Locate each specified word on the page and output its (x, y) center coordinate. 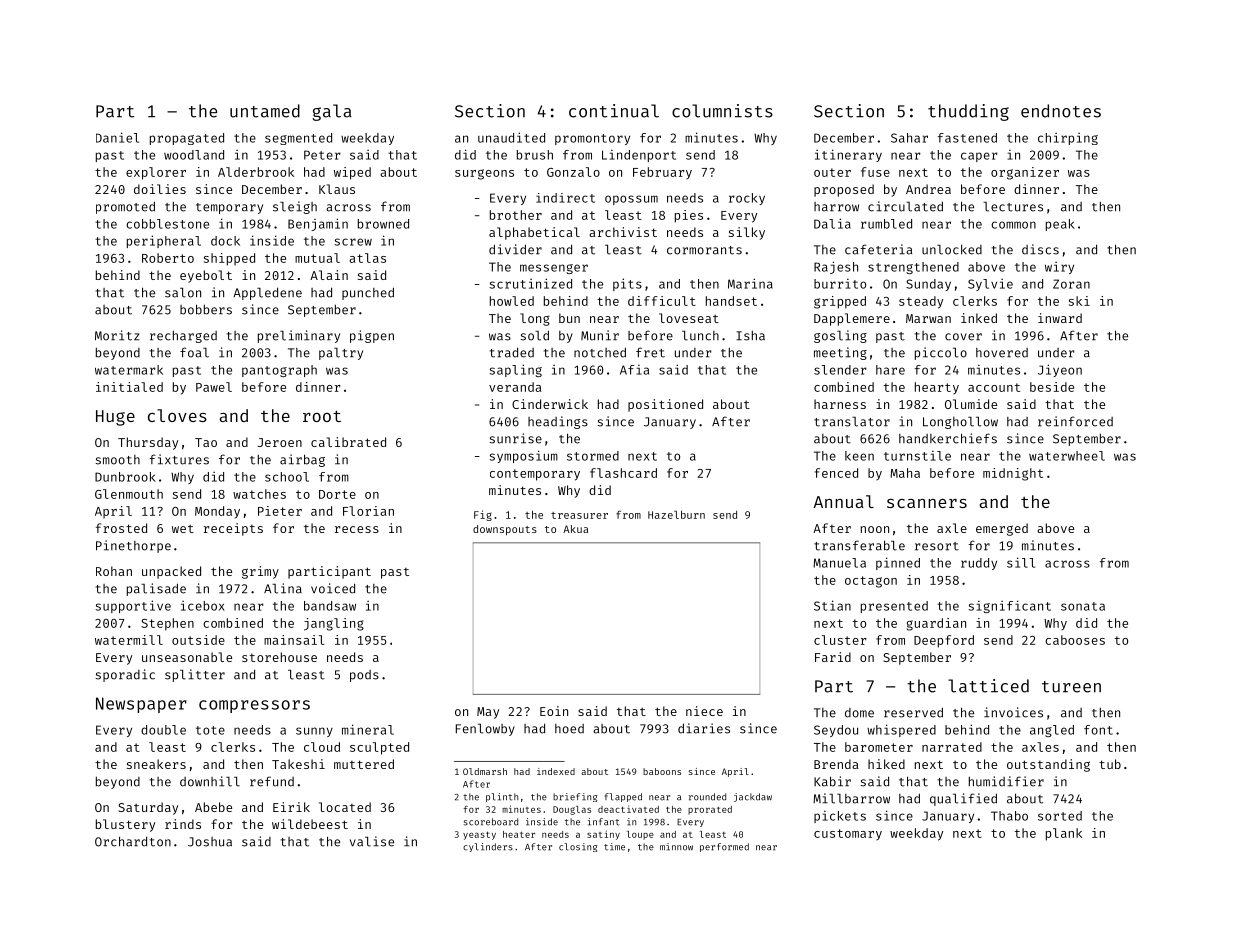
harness (840, 404)
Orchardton (133, 841)
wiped (352, 173)
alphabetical (534, 233)
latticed (988, 686)
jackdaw (753, 797)
